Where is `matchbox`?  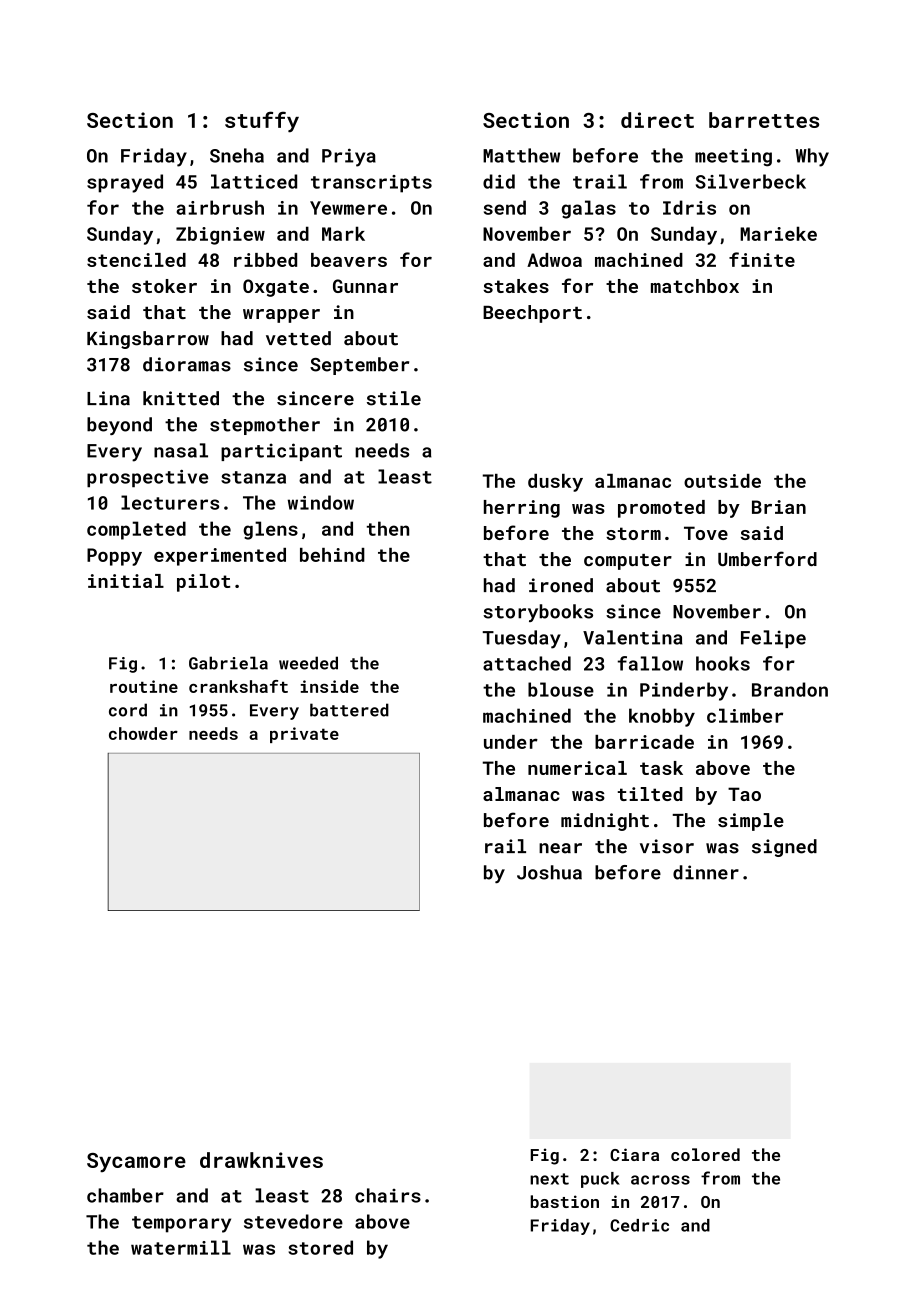
matchbox is located at coordinates (695, 286).
